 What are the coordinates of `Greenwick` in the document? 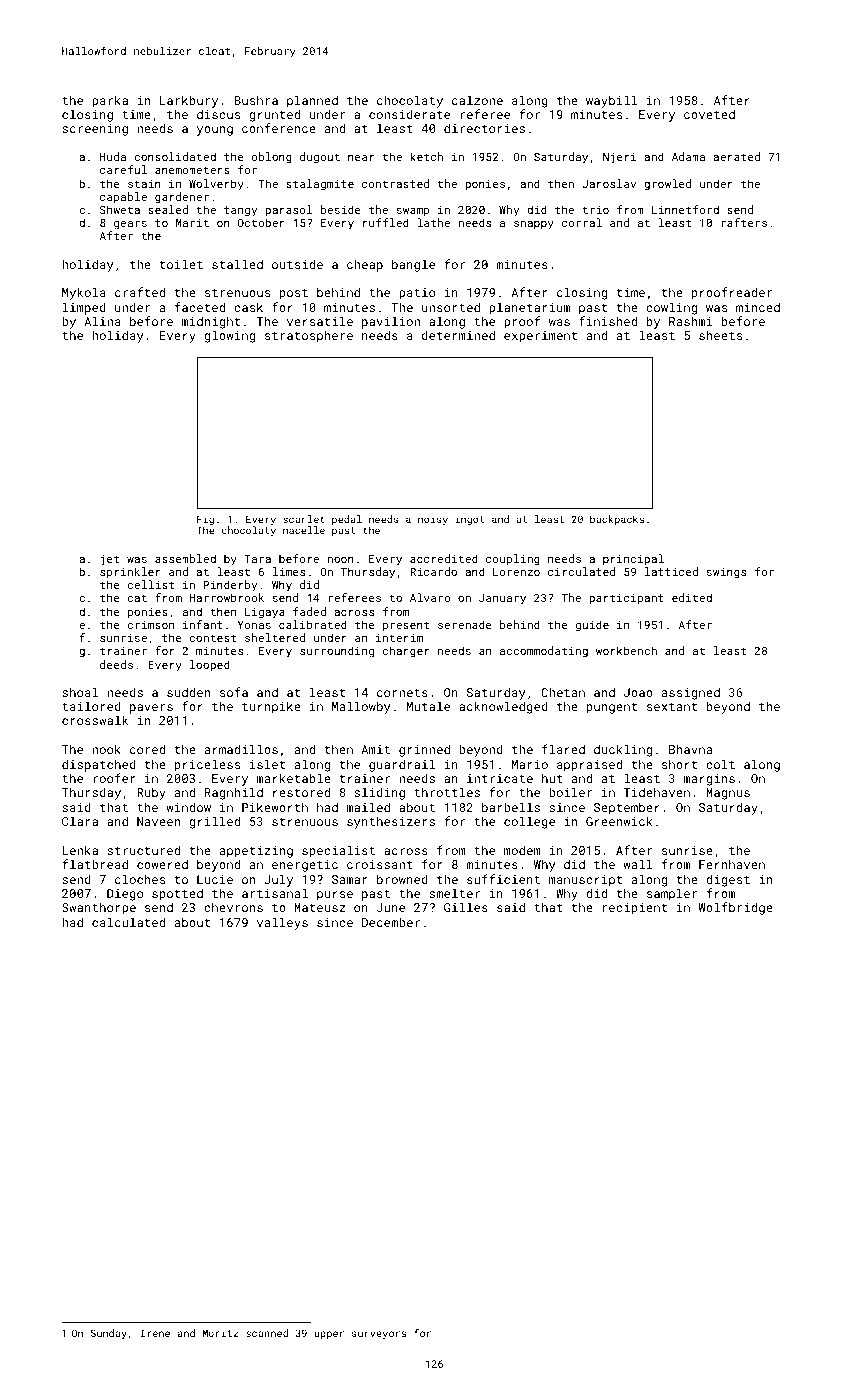 It's located at (619, 821).
